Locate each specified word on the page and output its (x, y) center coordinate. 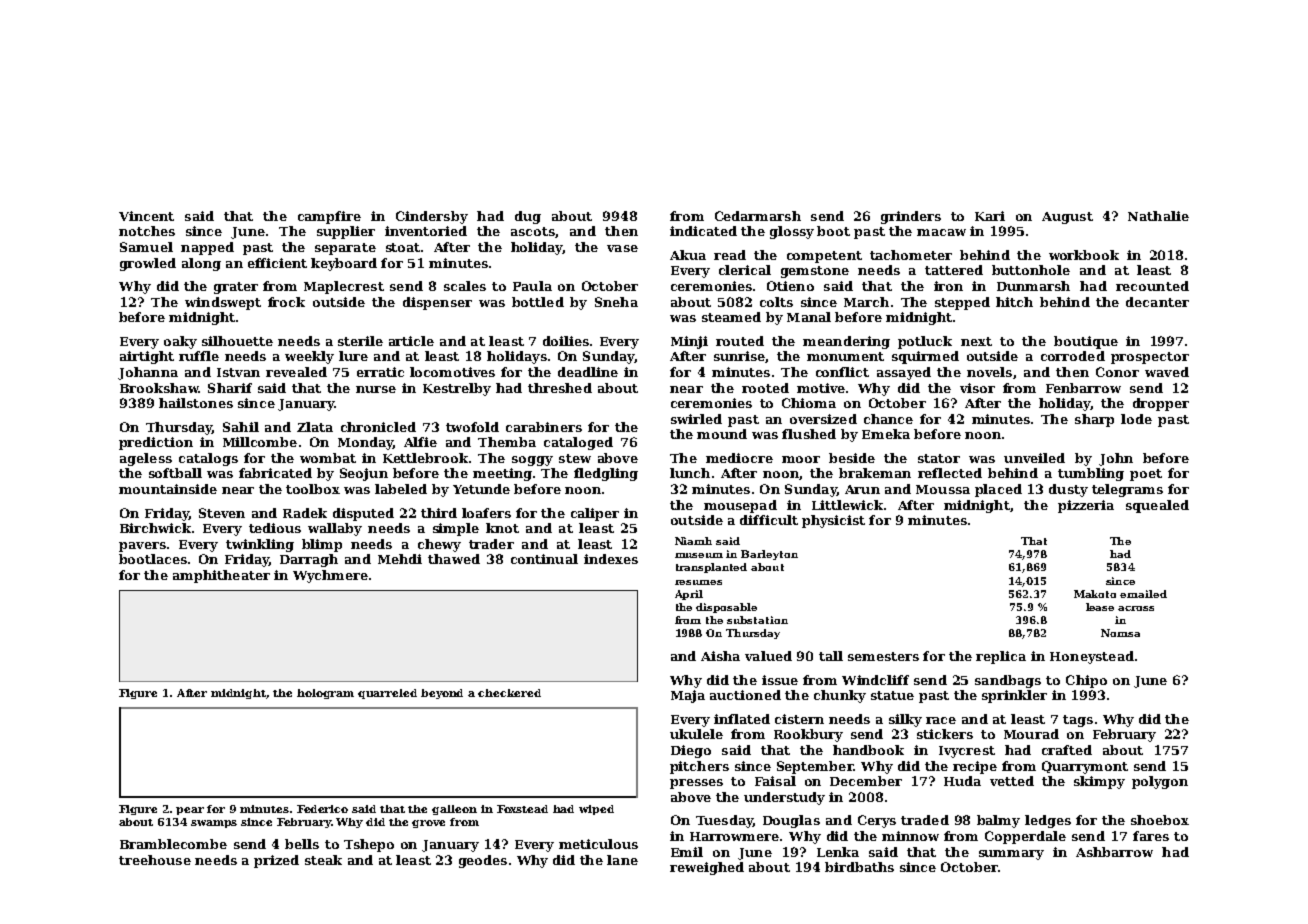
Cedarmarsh (758, 216)
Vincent (146, 216)
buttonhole (1031, 270)
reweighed (707, 868)
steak (323, 860)
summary (1011, 855)
